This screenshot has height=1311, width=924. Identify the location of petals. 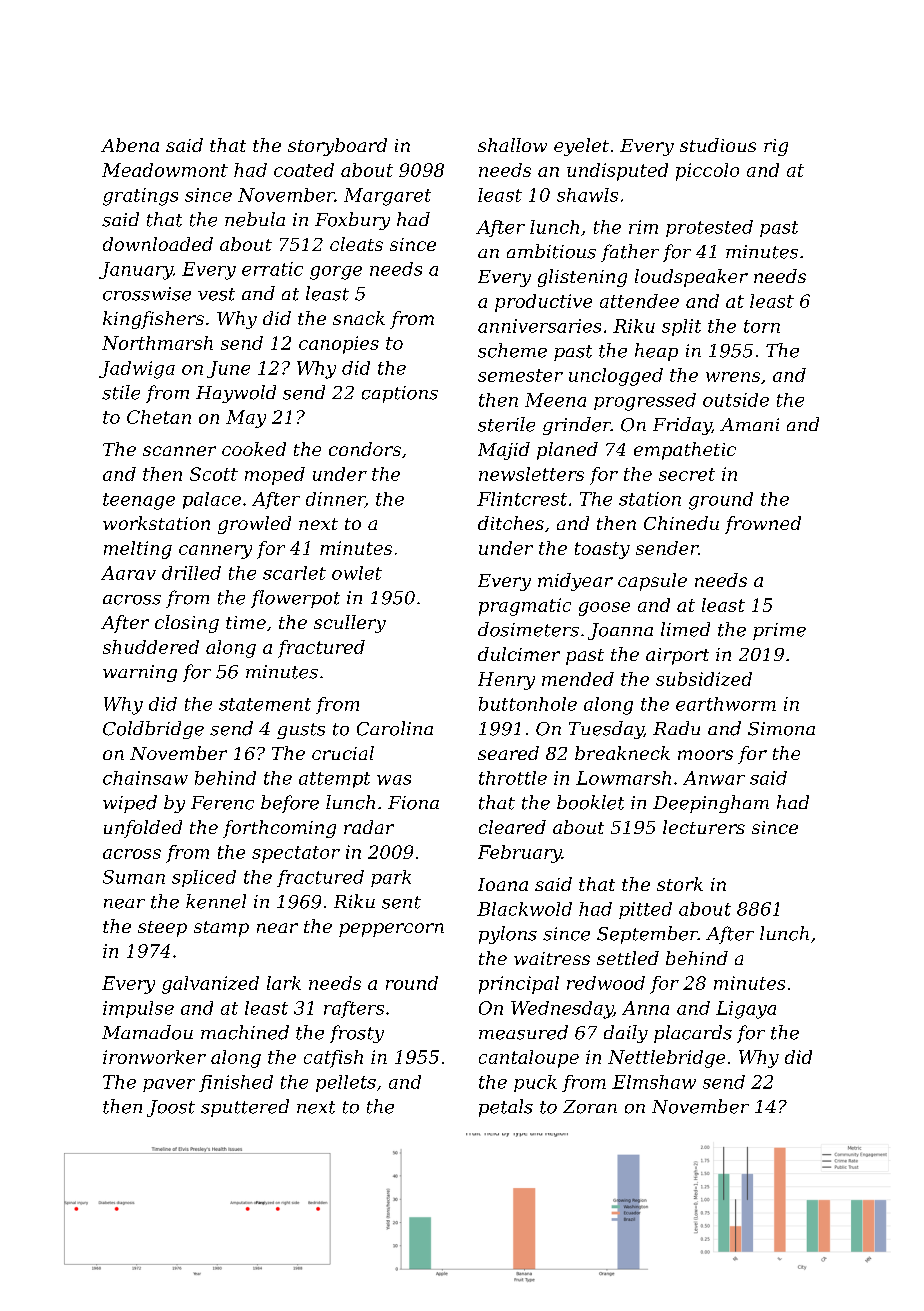
(506, 1108).
